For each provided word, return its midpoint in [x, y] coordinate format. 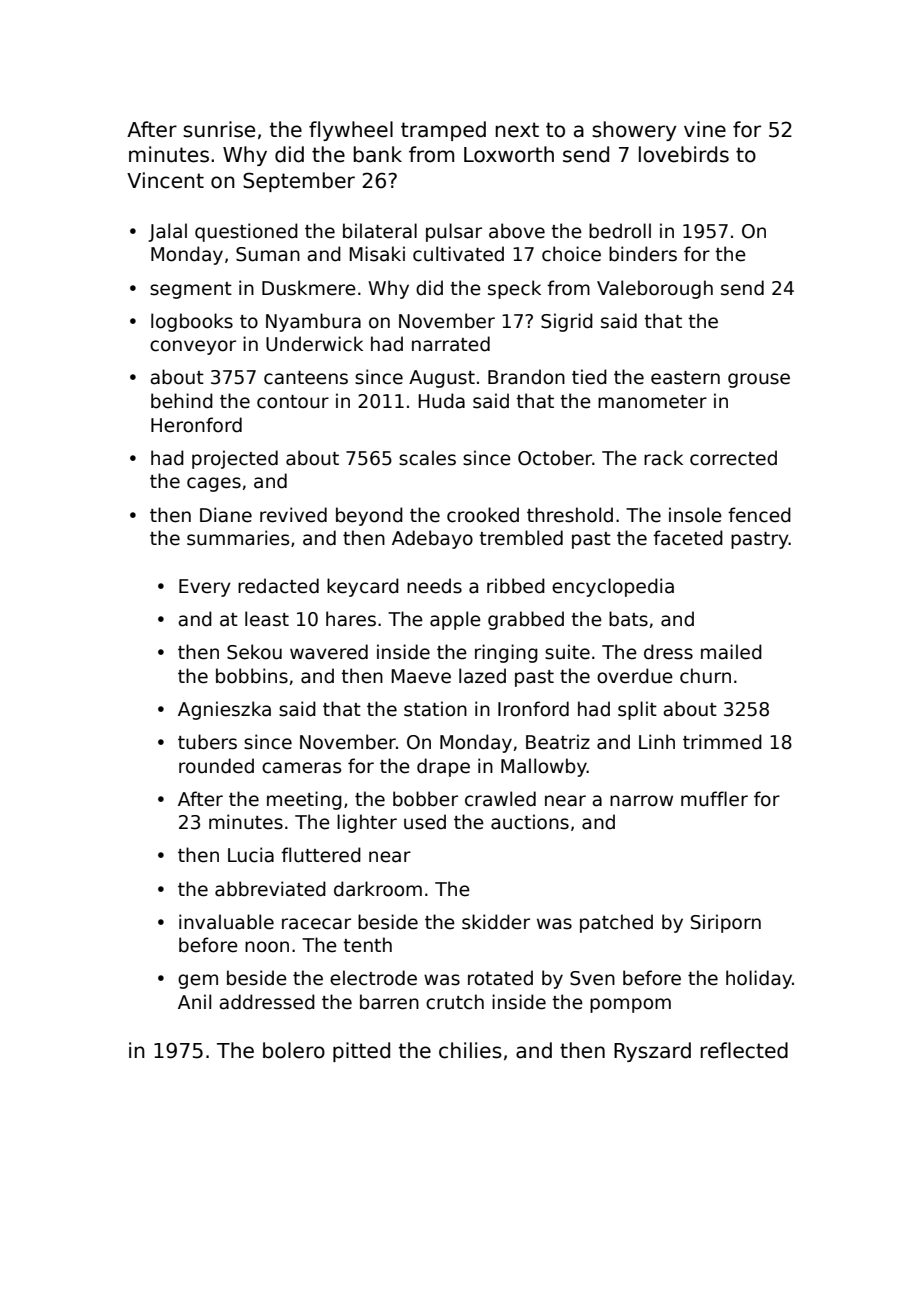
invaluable [226, 922]
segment [191, 290]
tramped [443, 131]
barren [389, 1002]
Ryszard [652, 1052]
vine [705, 129]
